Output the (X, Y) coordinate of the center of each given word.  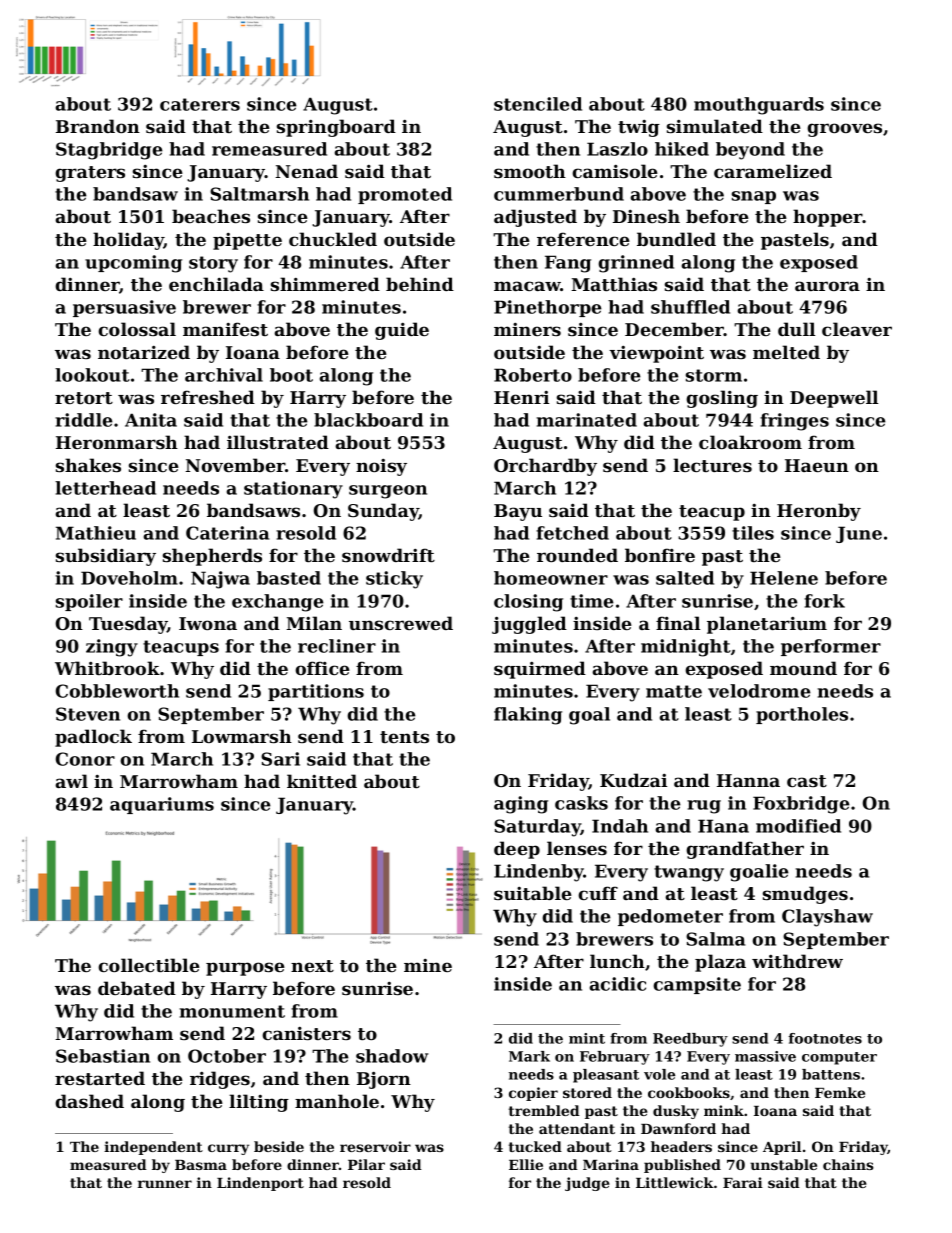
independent (153, 1148)
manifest (225, 329)
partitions (316, 692)
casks (581, 803)
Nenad (307, 171)
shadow (392, 1056)
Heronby (819, 512)
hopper (828, 218)
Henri (521, 397)
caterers (200, 104)
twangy (689, 873)
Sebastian (103, 1056)
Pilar (366, 1164)
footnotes (825, 1038)
